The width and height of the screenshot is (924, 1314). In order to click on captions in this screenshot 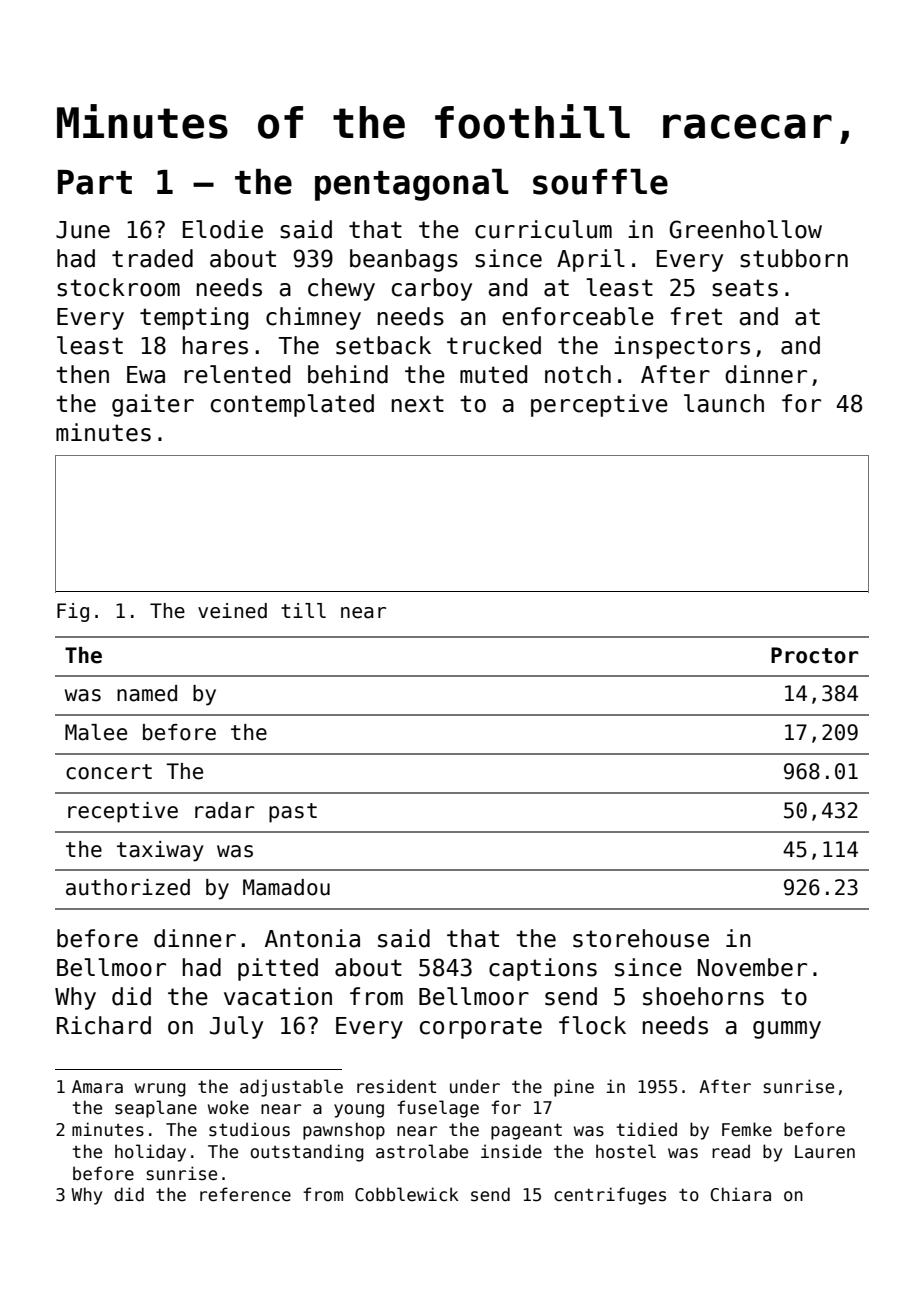, I will do `click(543, 969)`.
